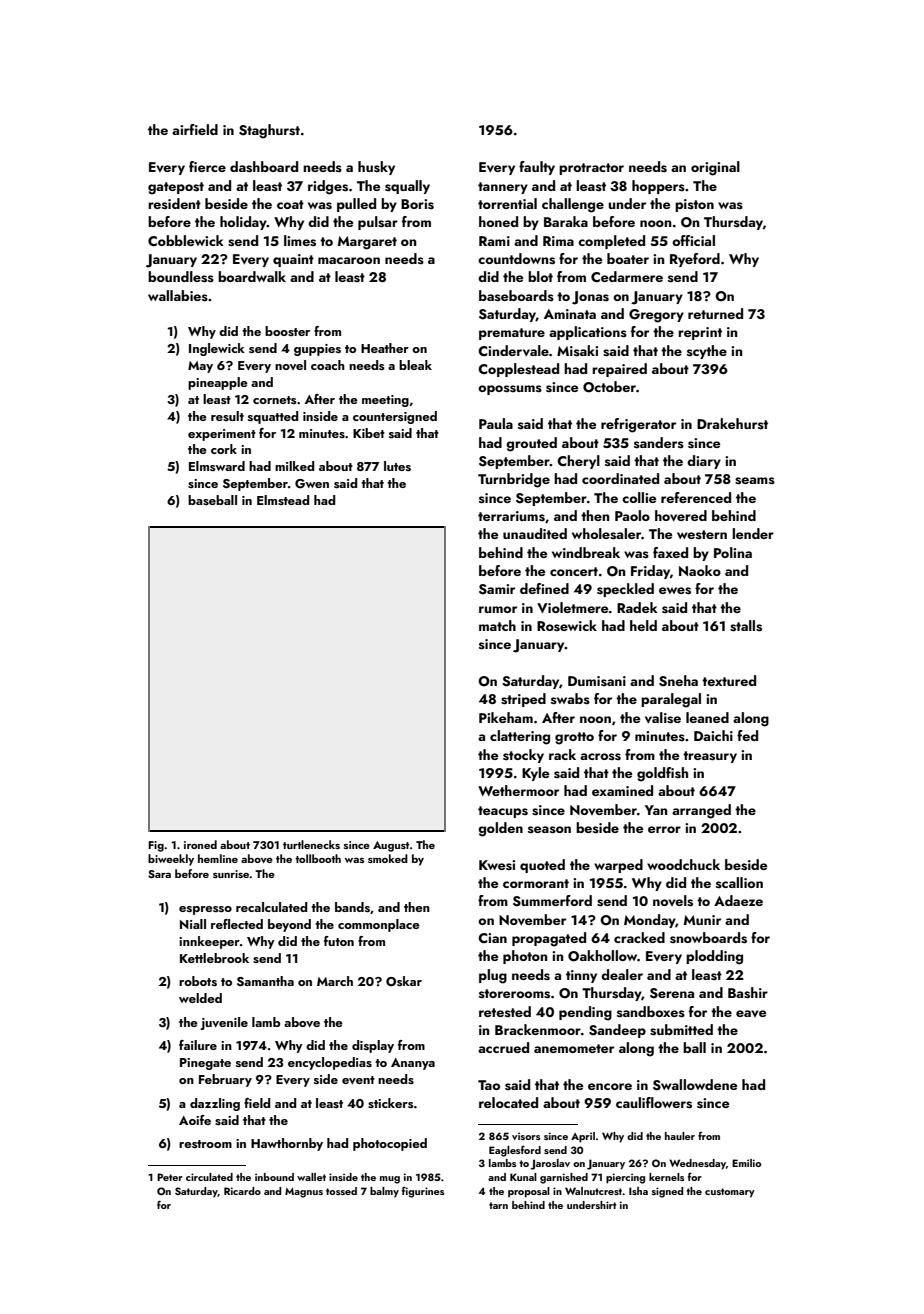  I want to click on milked, so click(294, 466).
